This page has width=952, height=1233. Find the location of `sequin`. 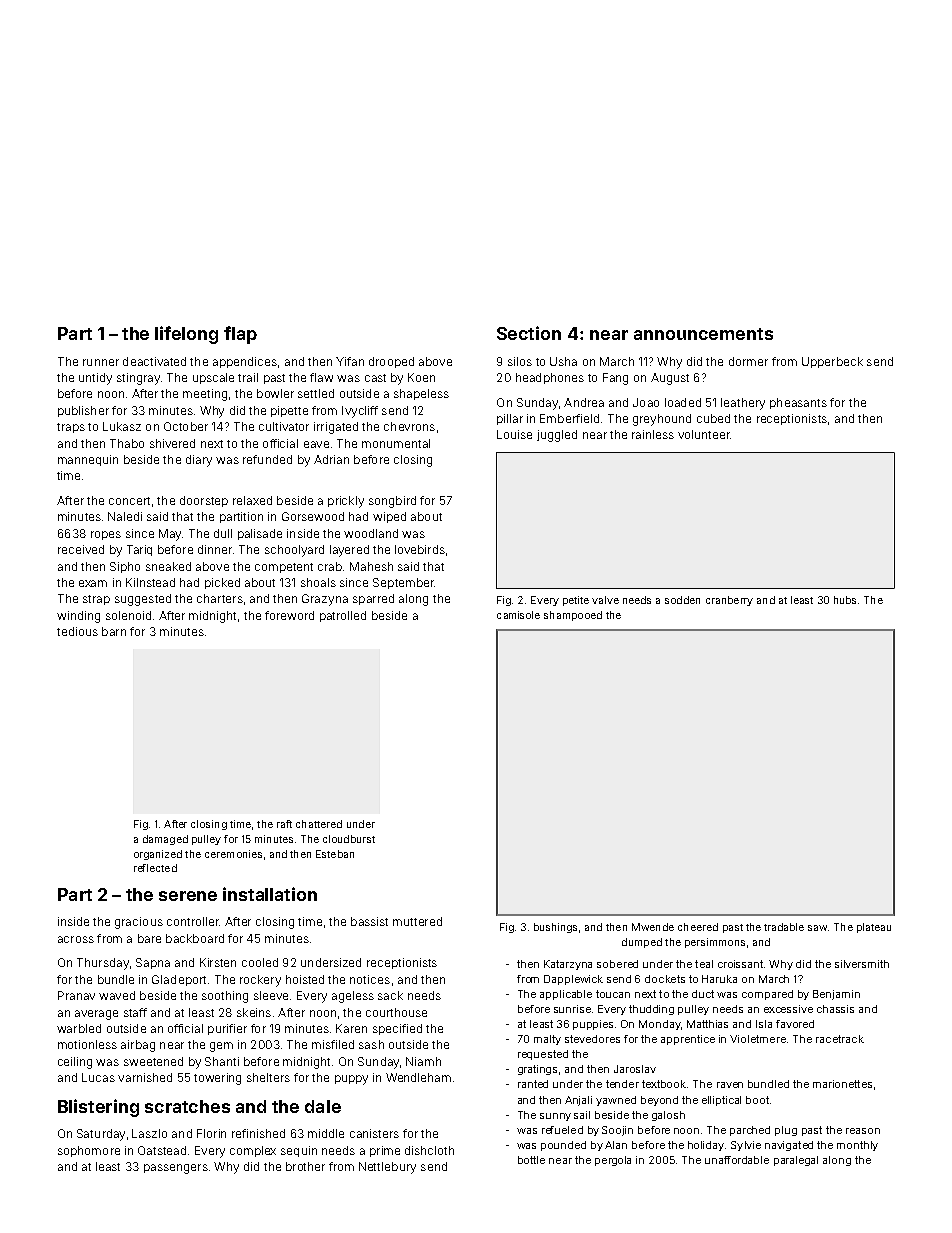

sequin is located at coordinates (299, 1151).
